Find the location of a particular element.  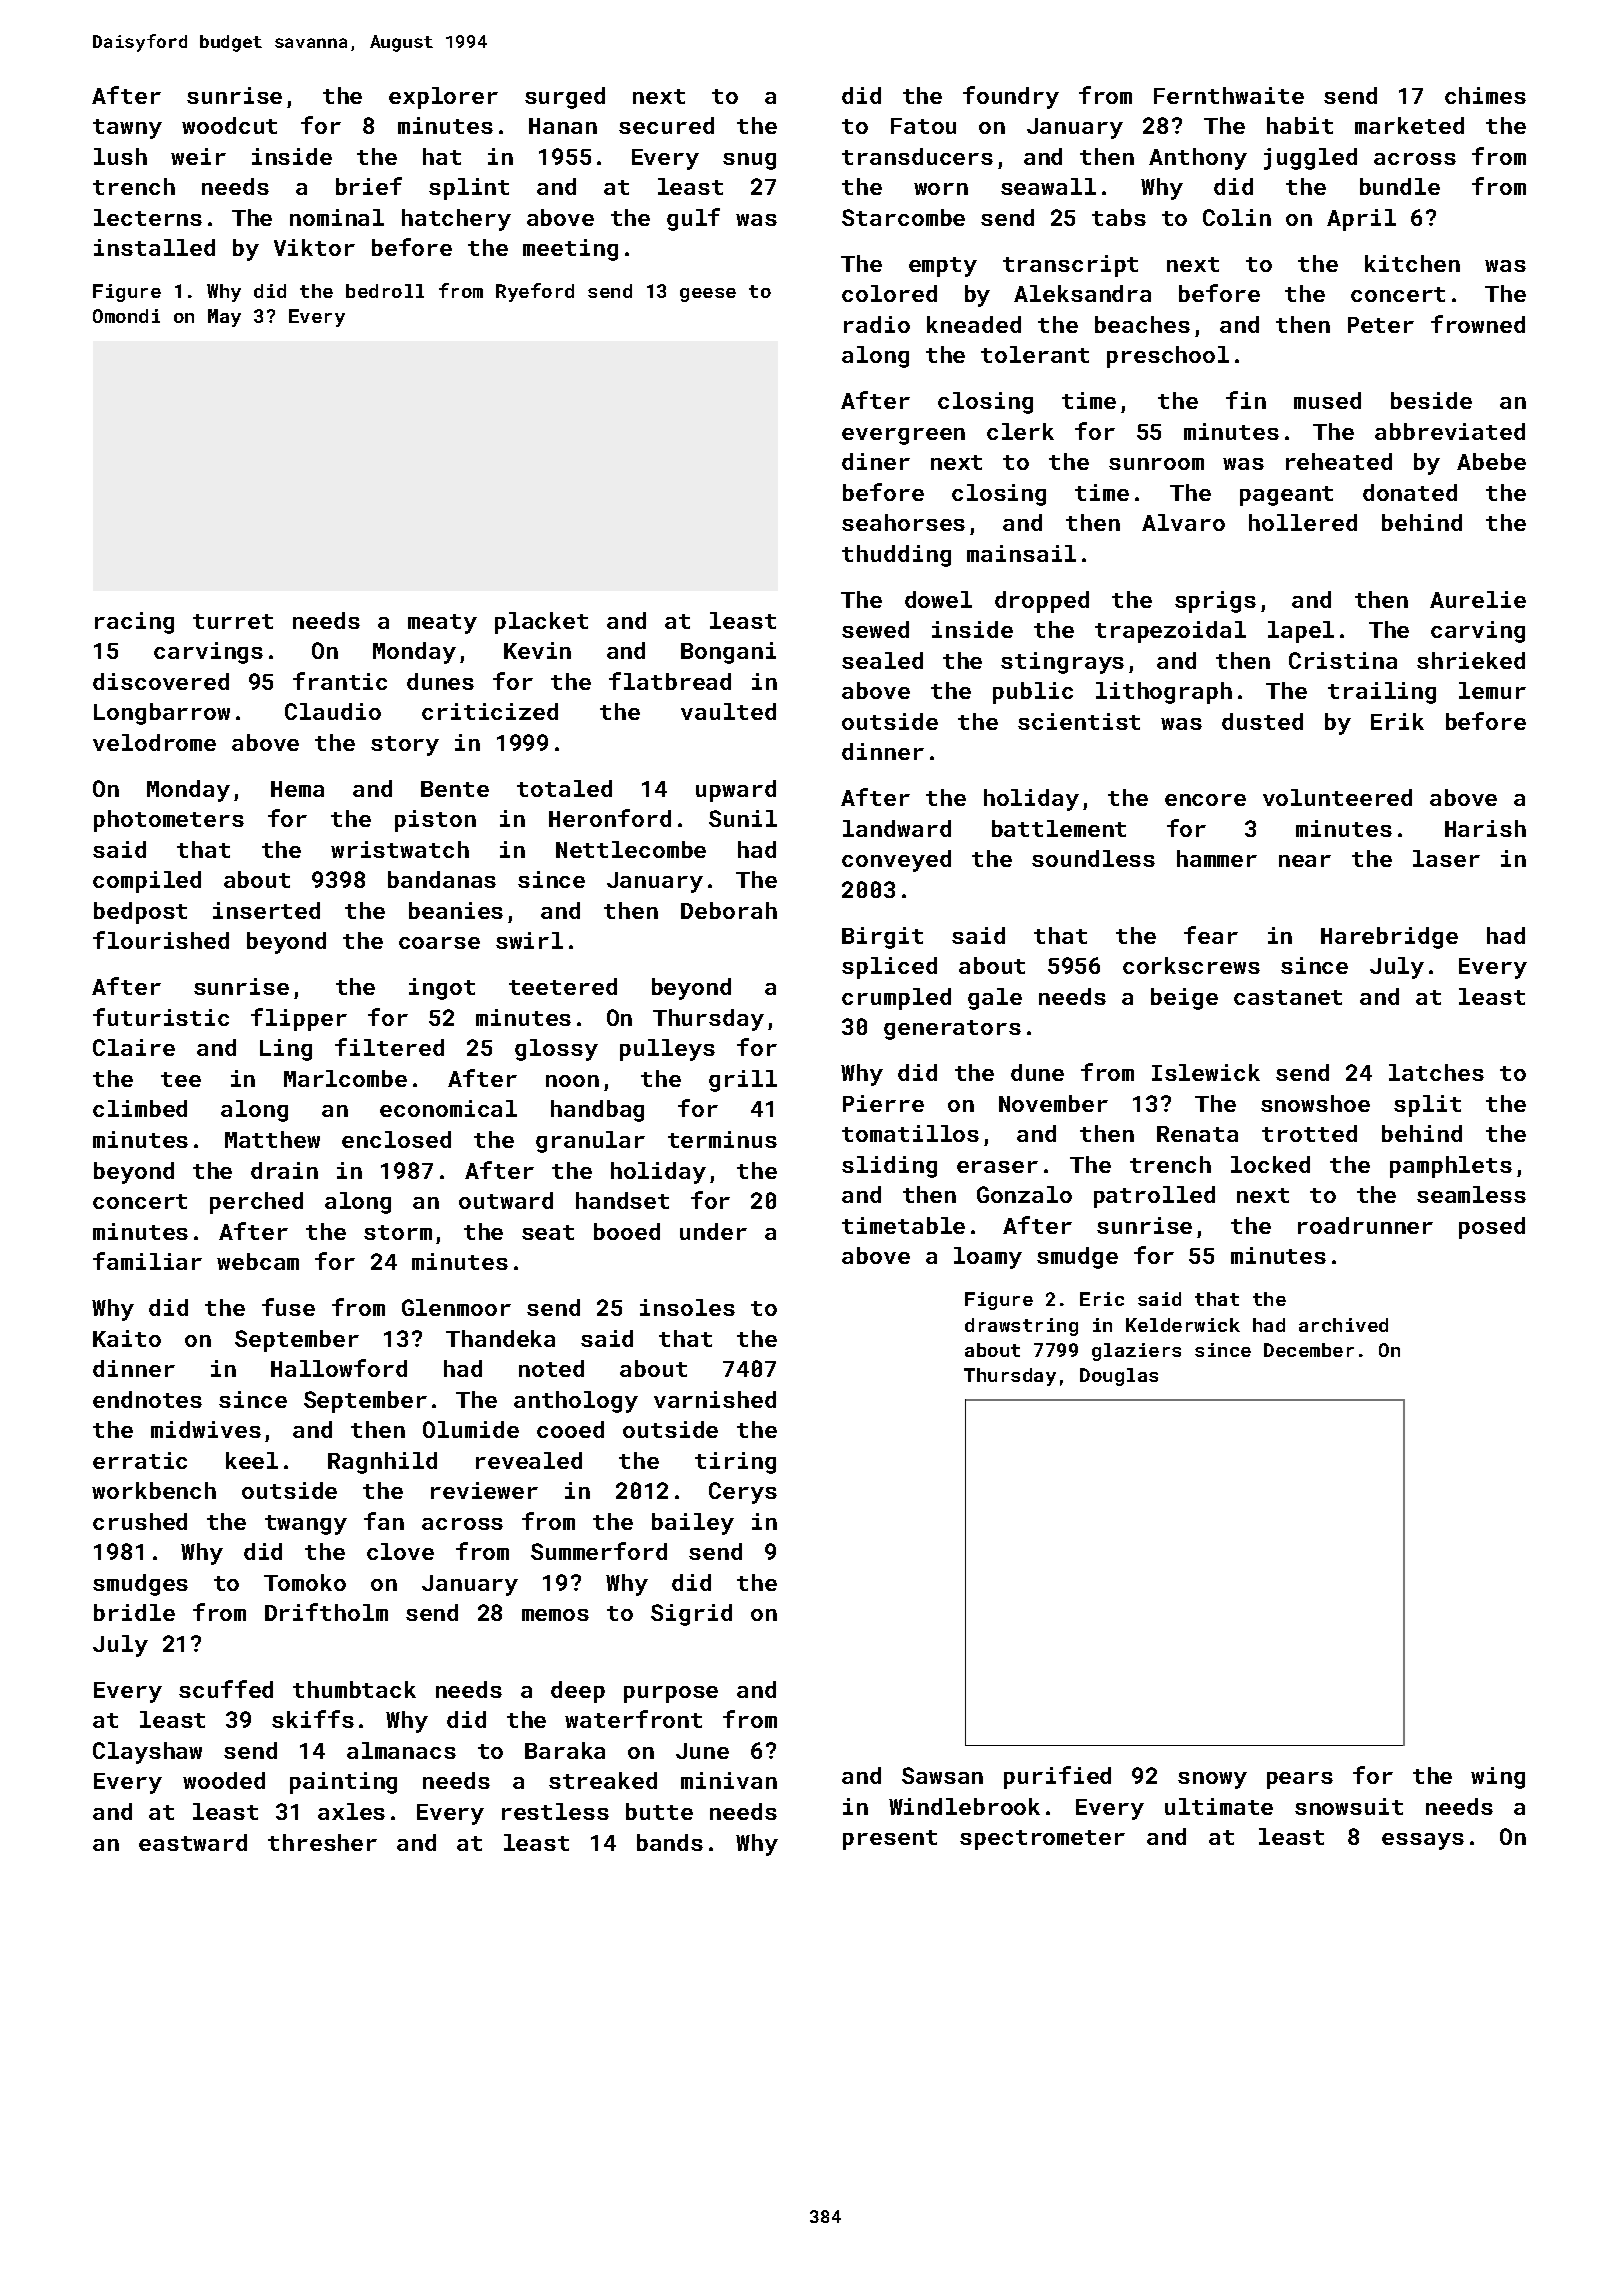

eraser is located at coordinates (997, 1167).
